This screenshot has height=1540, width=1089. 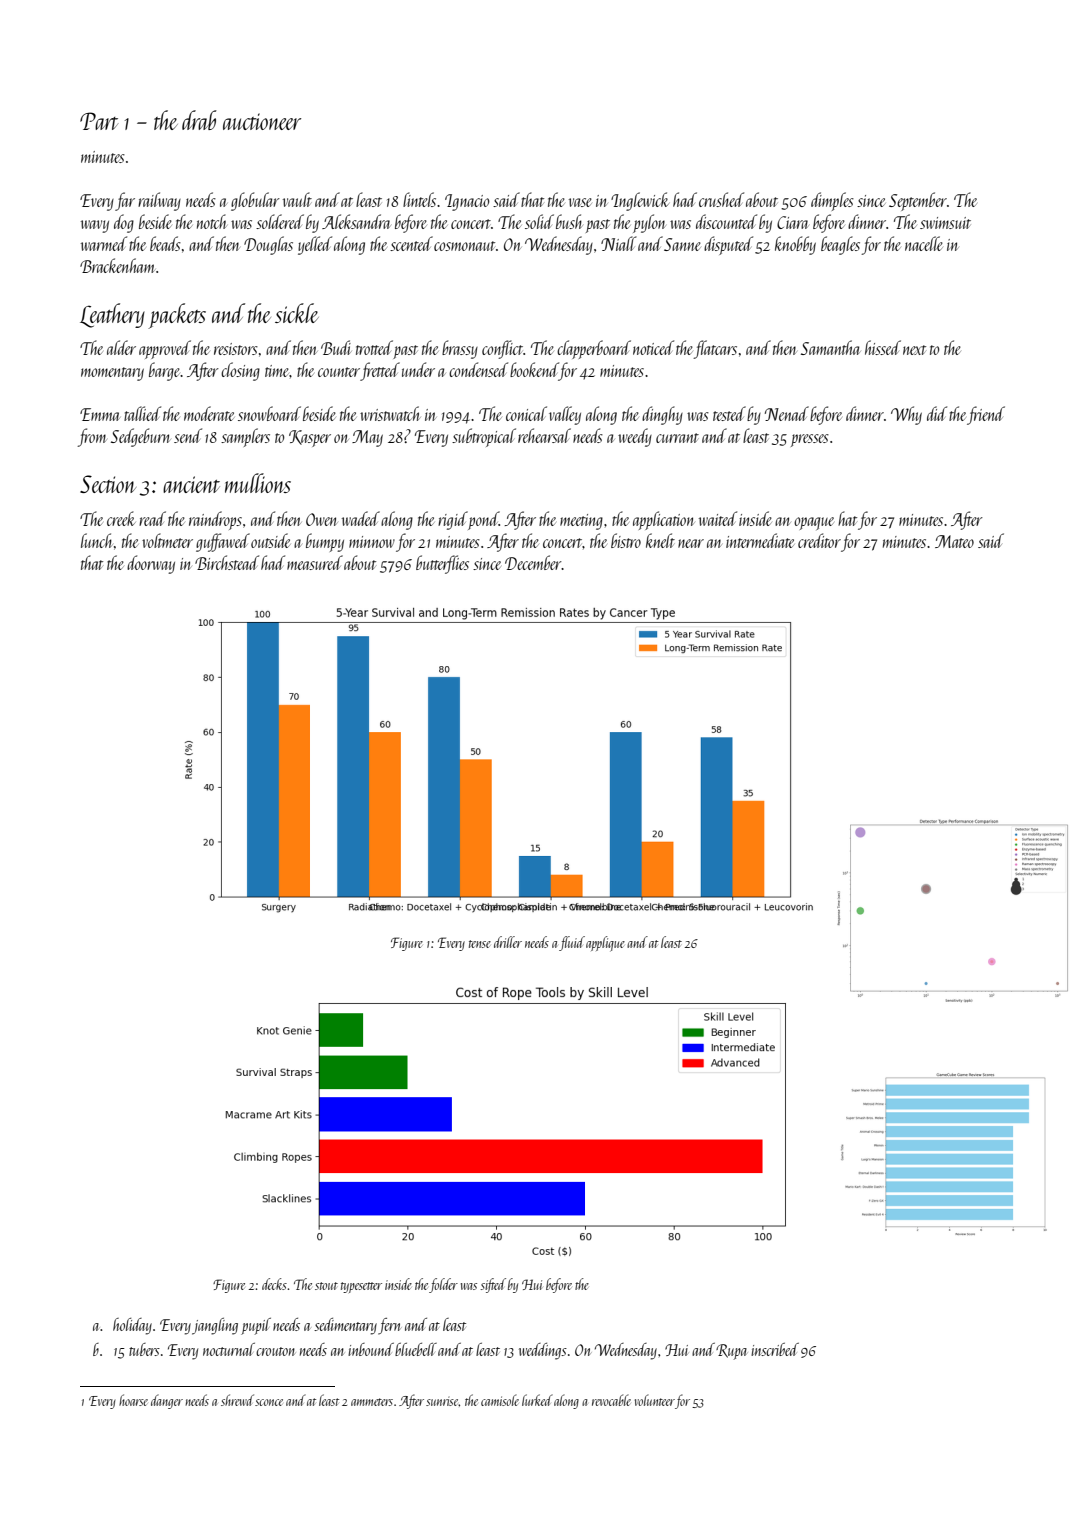 I want to click on decks, so click(x=274, y=1284).
